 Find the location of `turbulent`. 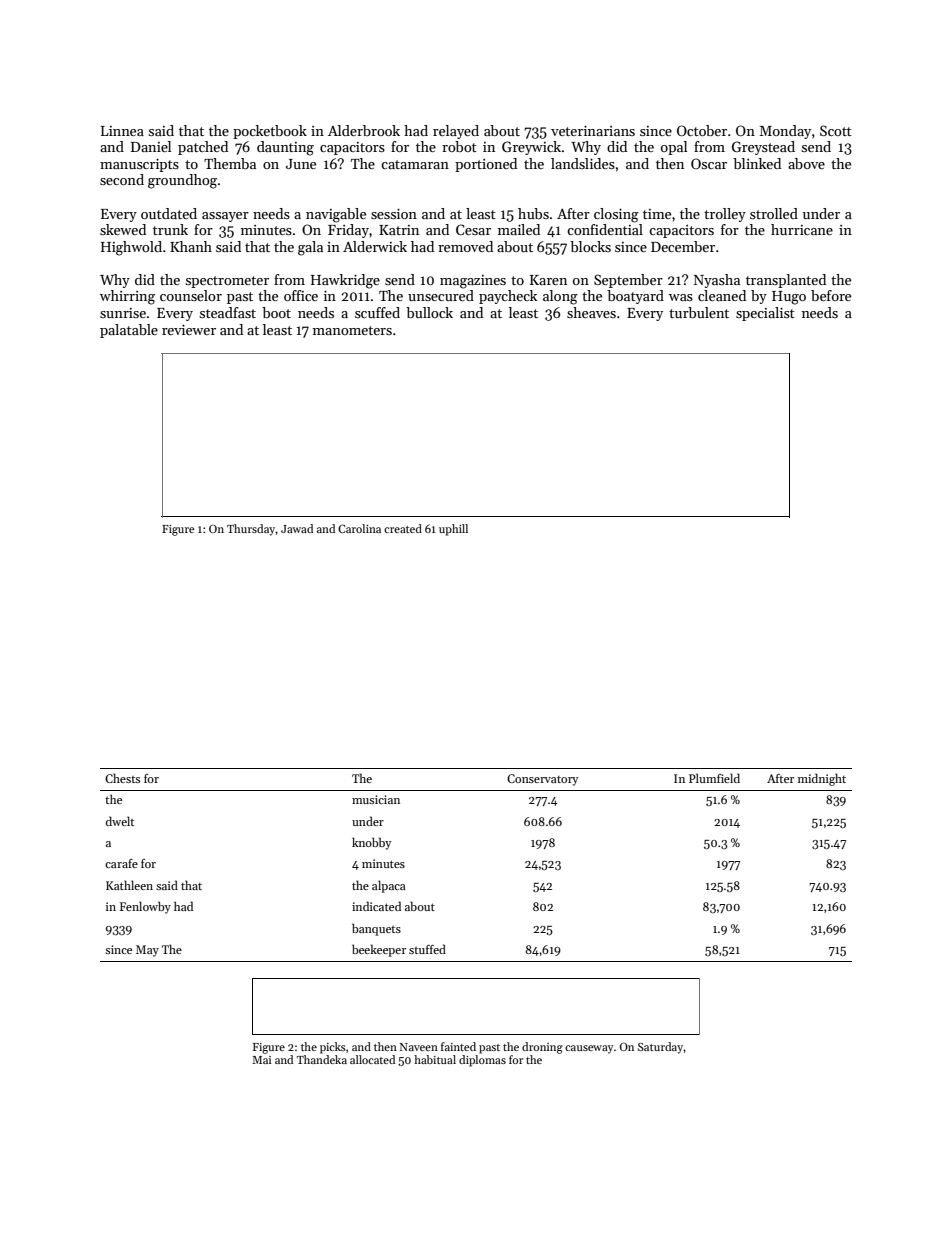

turbulent is located at coordinates (699, 312).
